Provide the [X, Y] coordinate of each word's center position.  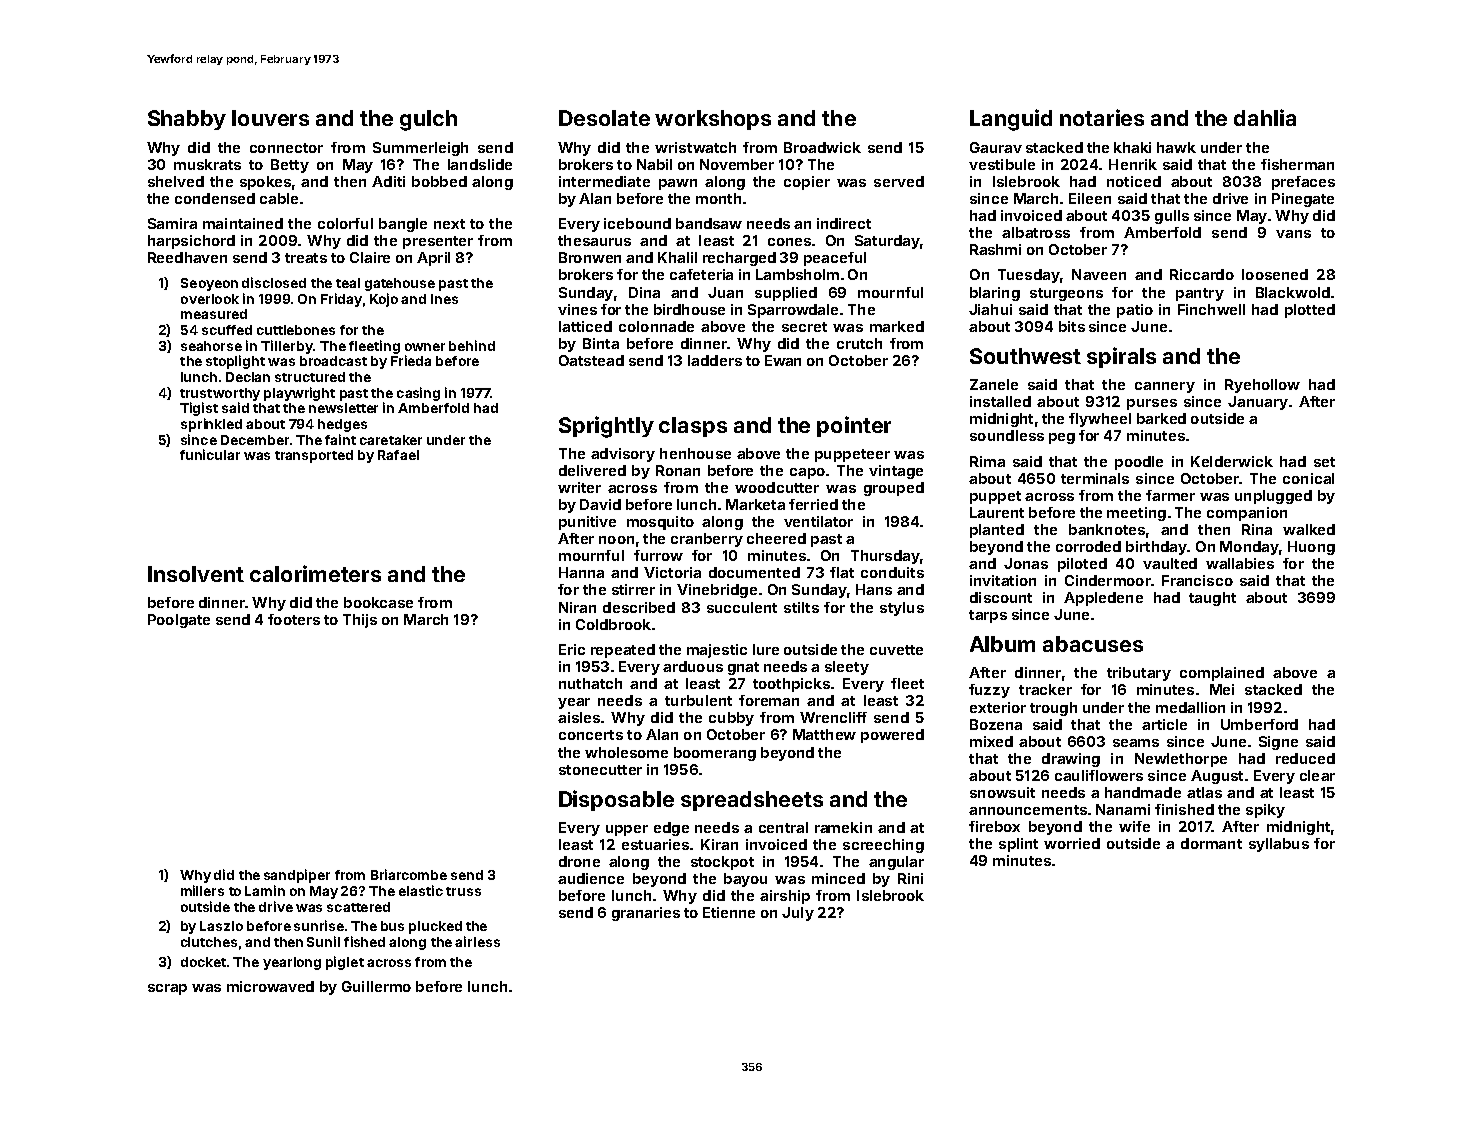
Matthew [824, 734]
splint [1018, 845]
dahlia [1265, 117]
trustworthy [220, 394]
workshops [713, 120]
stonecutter [600, 770]
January [1258, 403]
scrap [167, 989]
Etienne [729, 912]
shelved [176, 181]
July [798, 914]
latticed [585, 326]
